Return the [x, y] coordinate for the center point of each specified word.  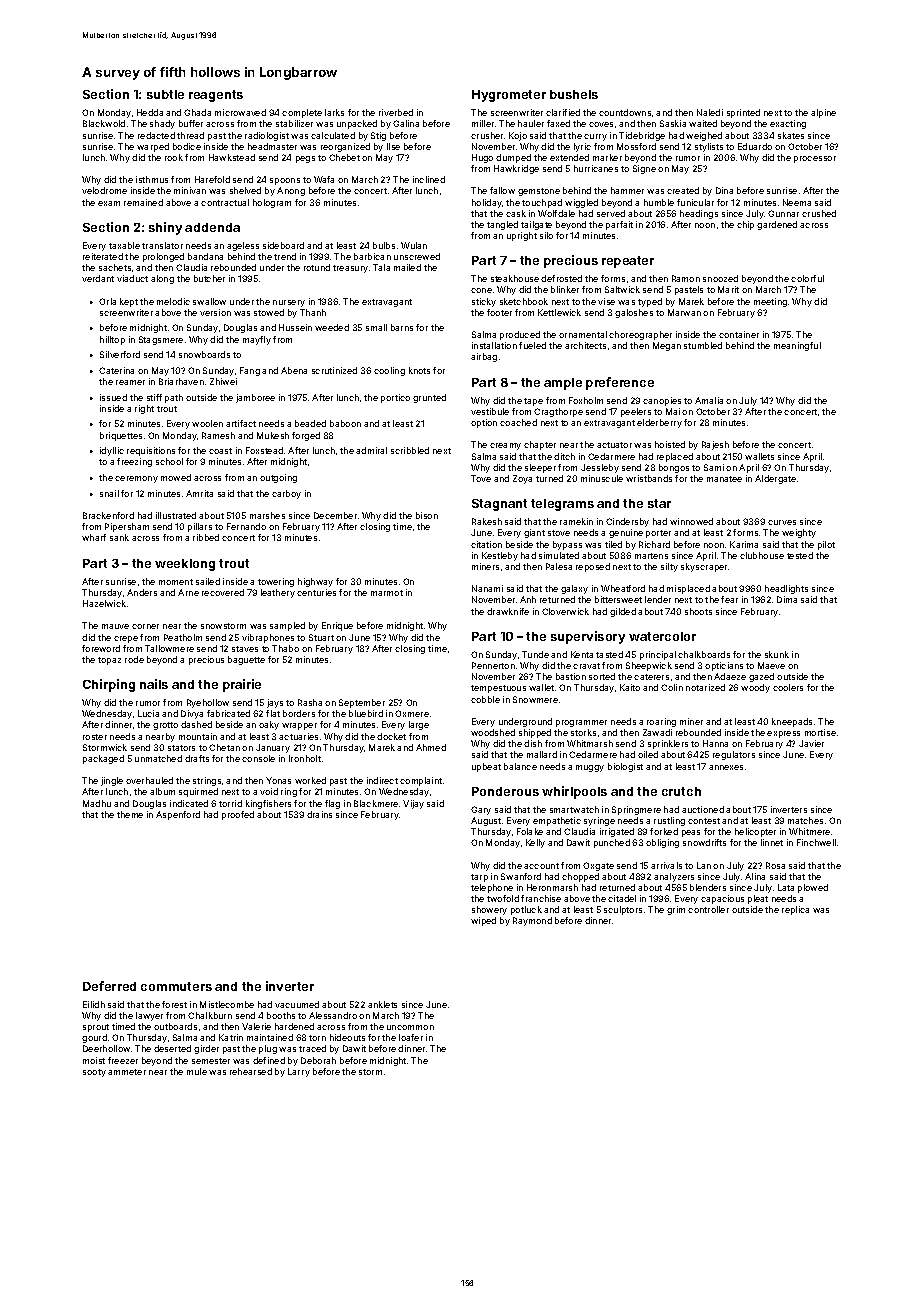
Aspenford [178, 815]
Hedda [150, 112]
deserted [172, 1048]
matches [805, 820]
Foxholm [586, 400]
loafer [411, 1037]
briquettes [121, 436]
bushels [574, 94]
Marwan [684, 312]
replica [795, 910]
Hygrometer [509, 96]
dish [533, 743]
